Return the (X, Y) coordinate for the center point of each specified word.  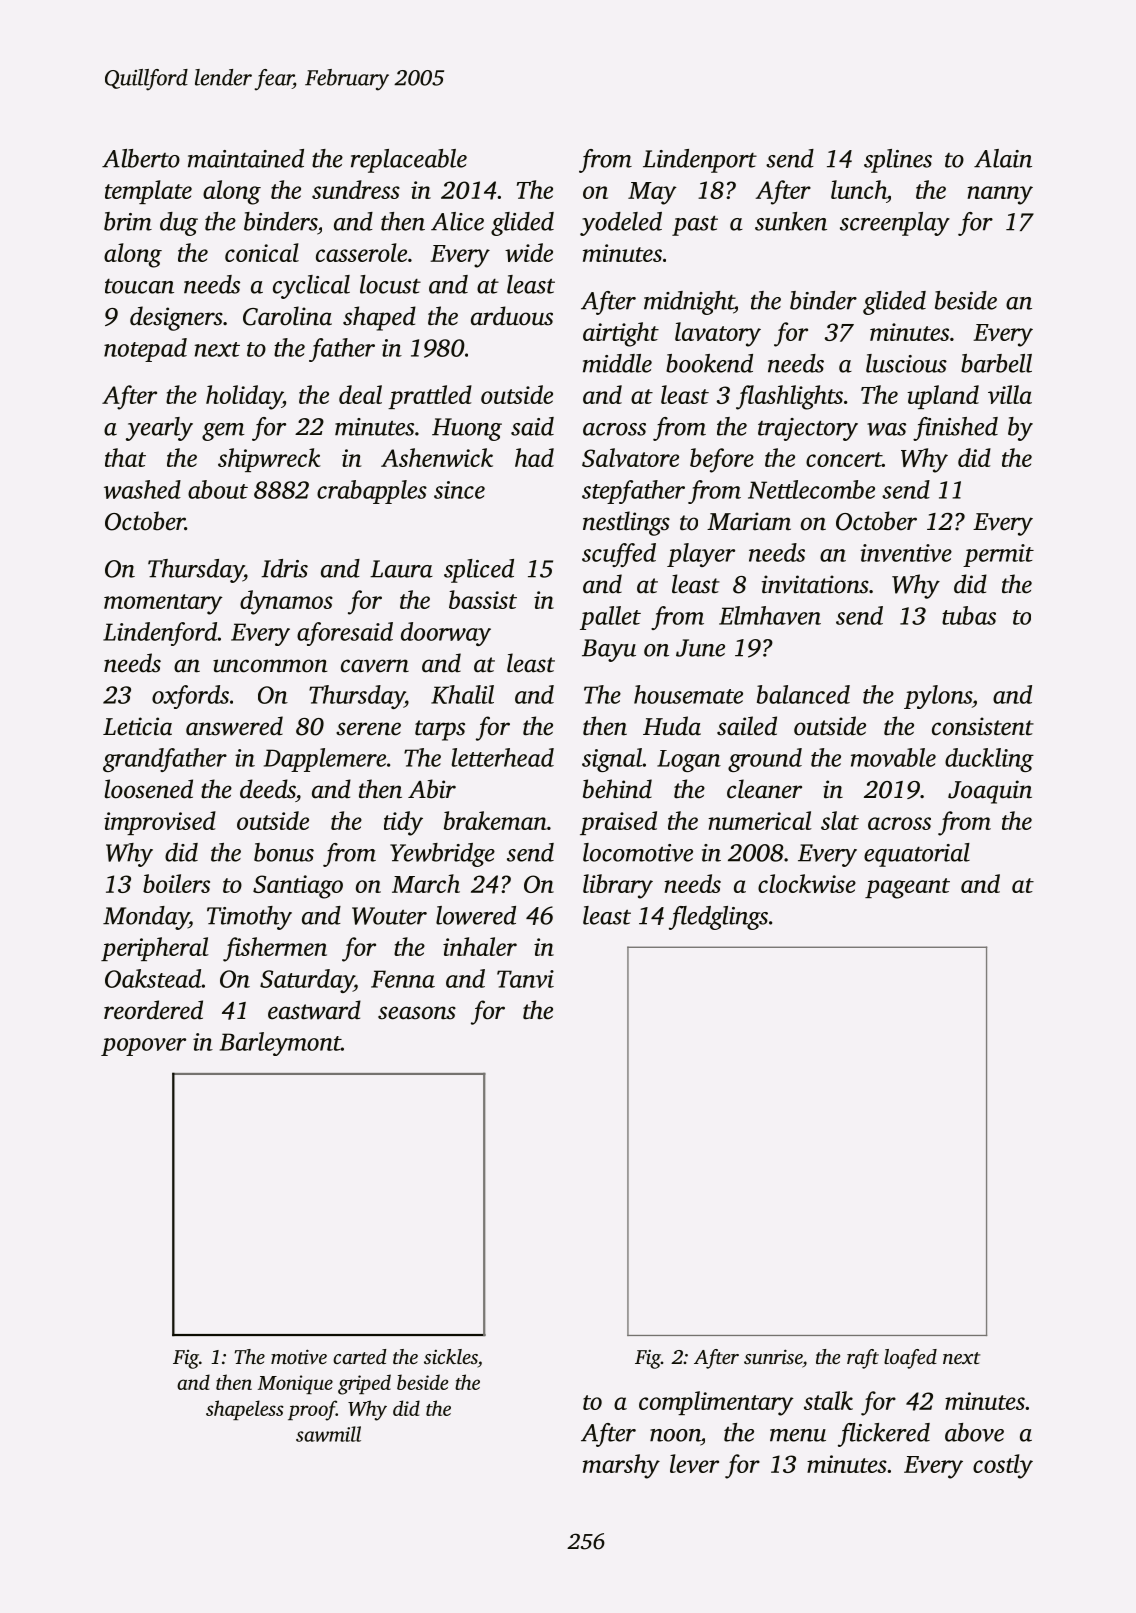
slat (840, 820)
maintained (246, 158)
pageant (907, 888)
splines (898, 161)
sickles (451, 1356)
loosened (149, 789)
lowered (476, 915)
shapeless (244, 1410)
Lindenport (700, 161)
